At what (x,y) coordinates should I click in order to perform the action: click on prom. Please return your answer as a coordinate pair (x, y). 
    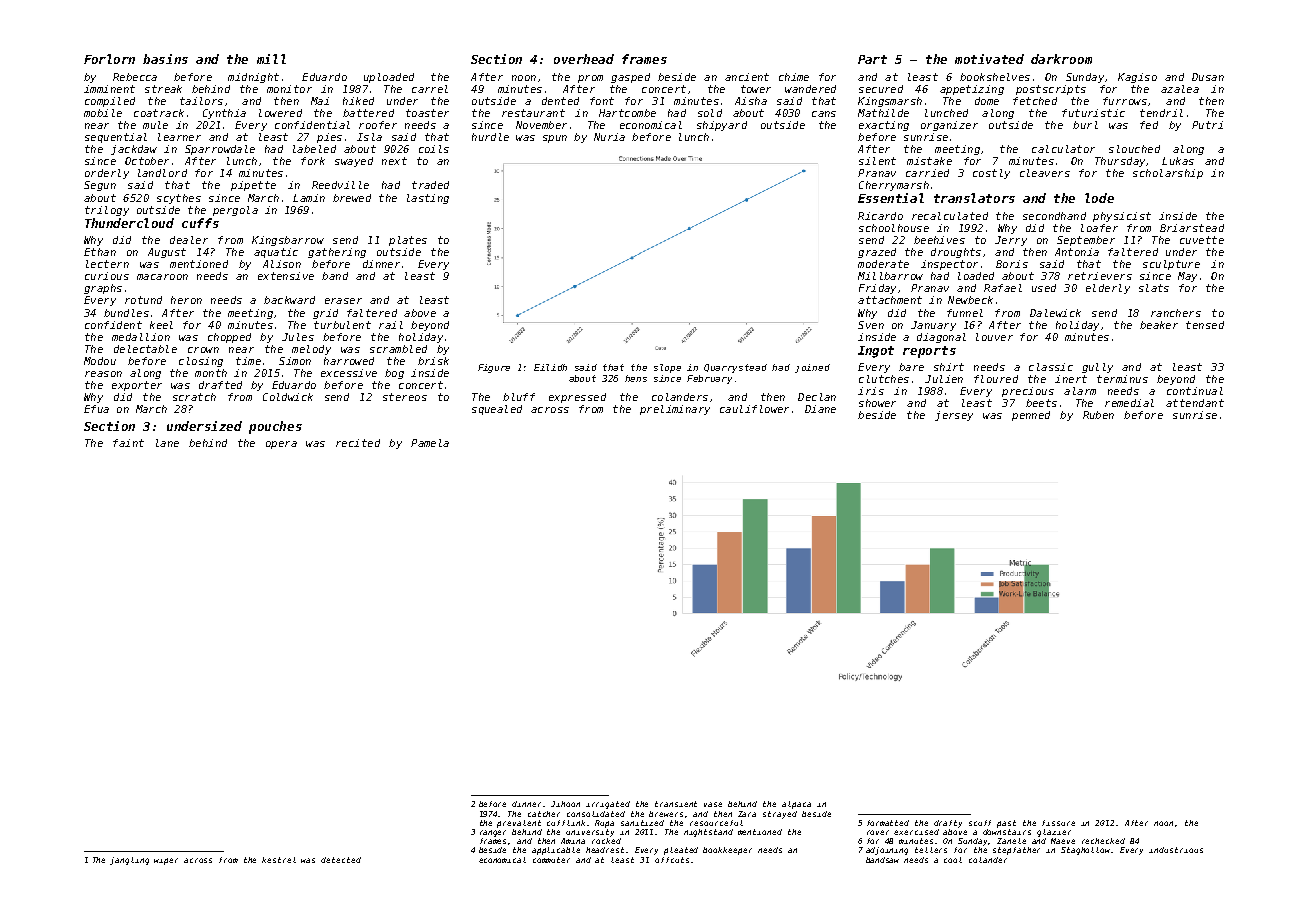
    Looking at the image, I should click on (590, 79).
